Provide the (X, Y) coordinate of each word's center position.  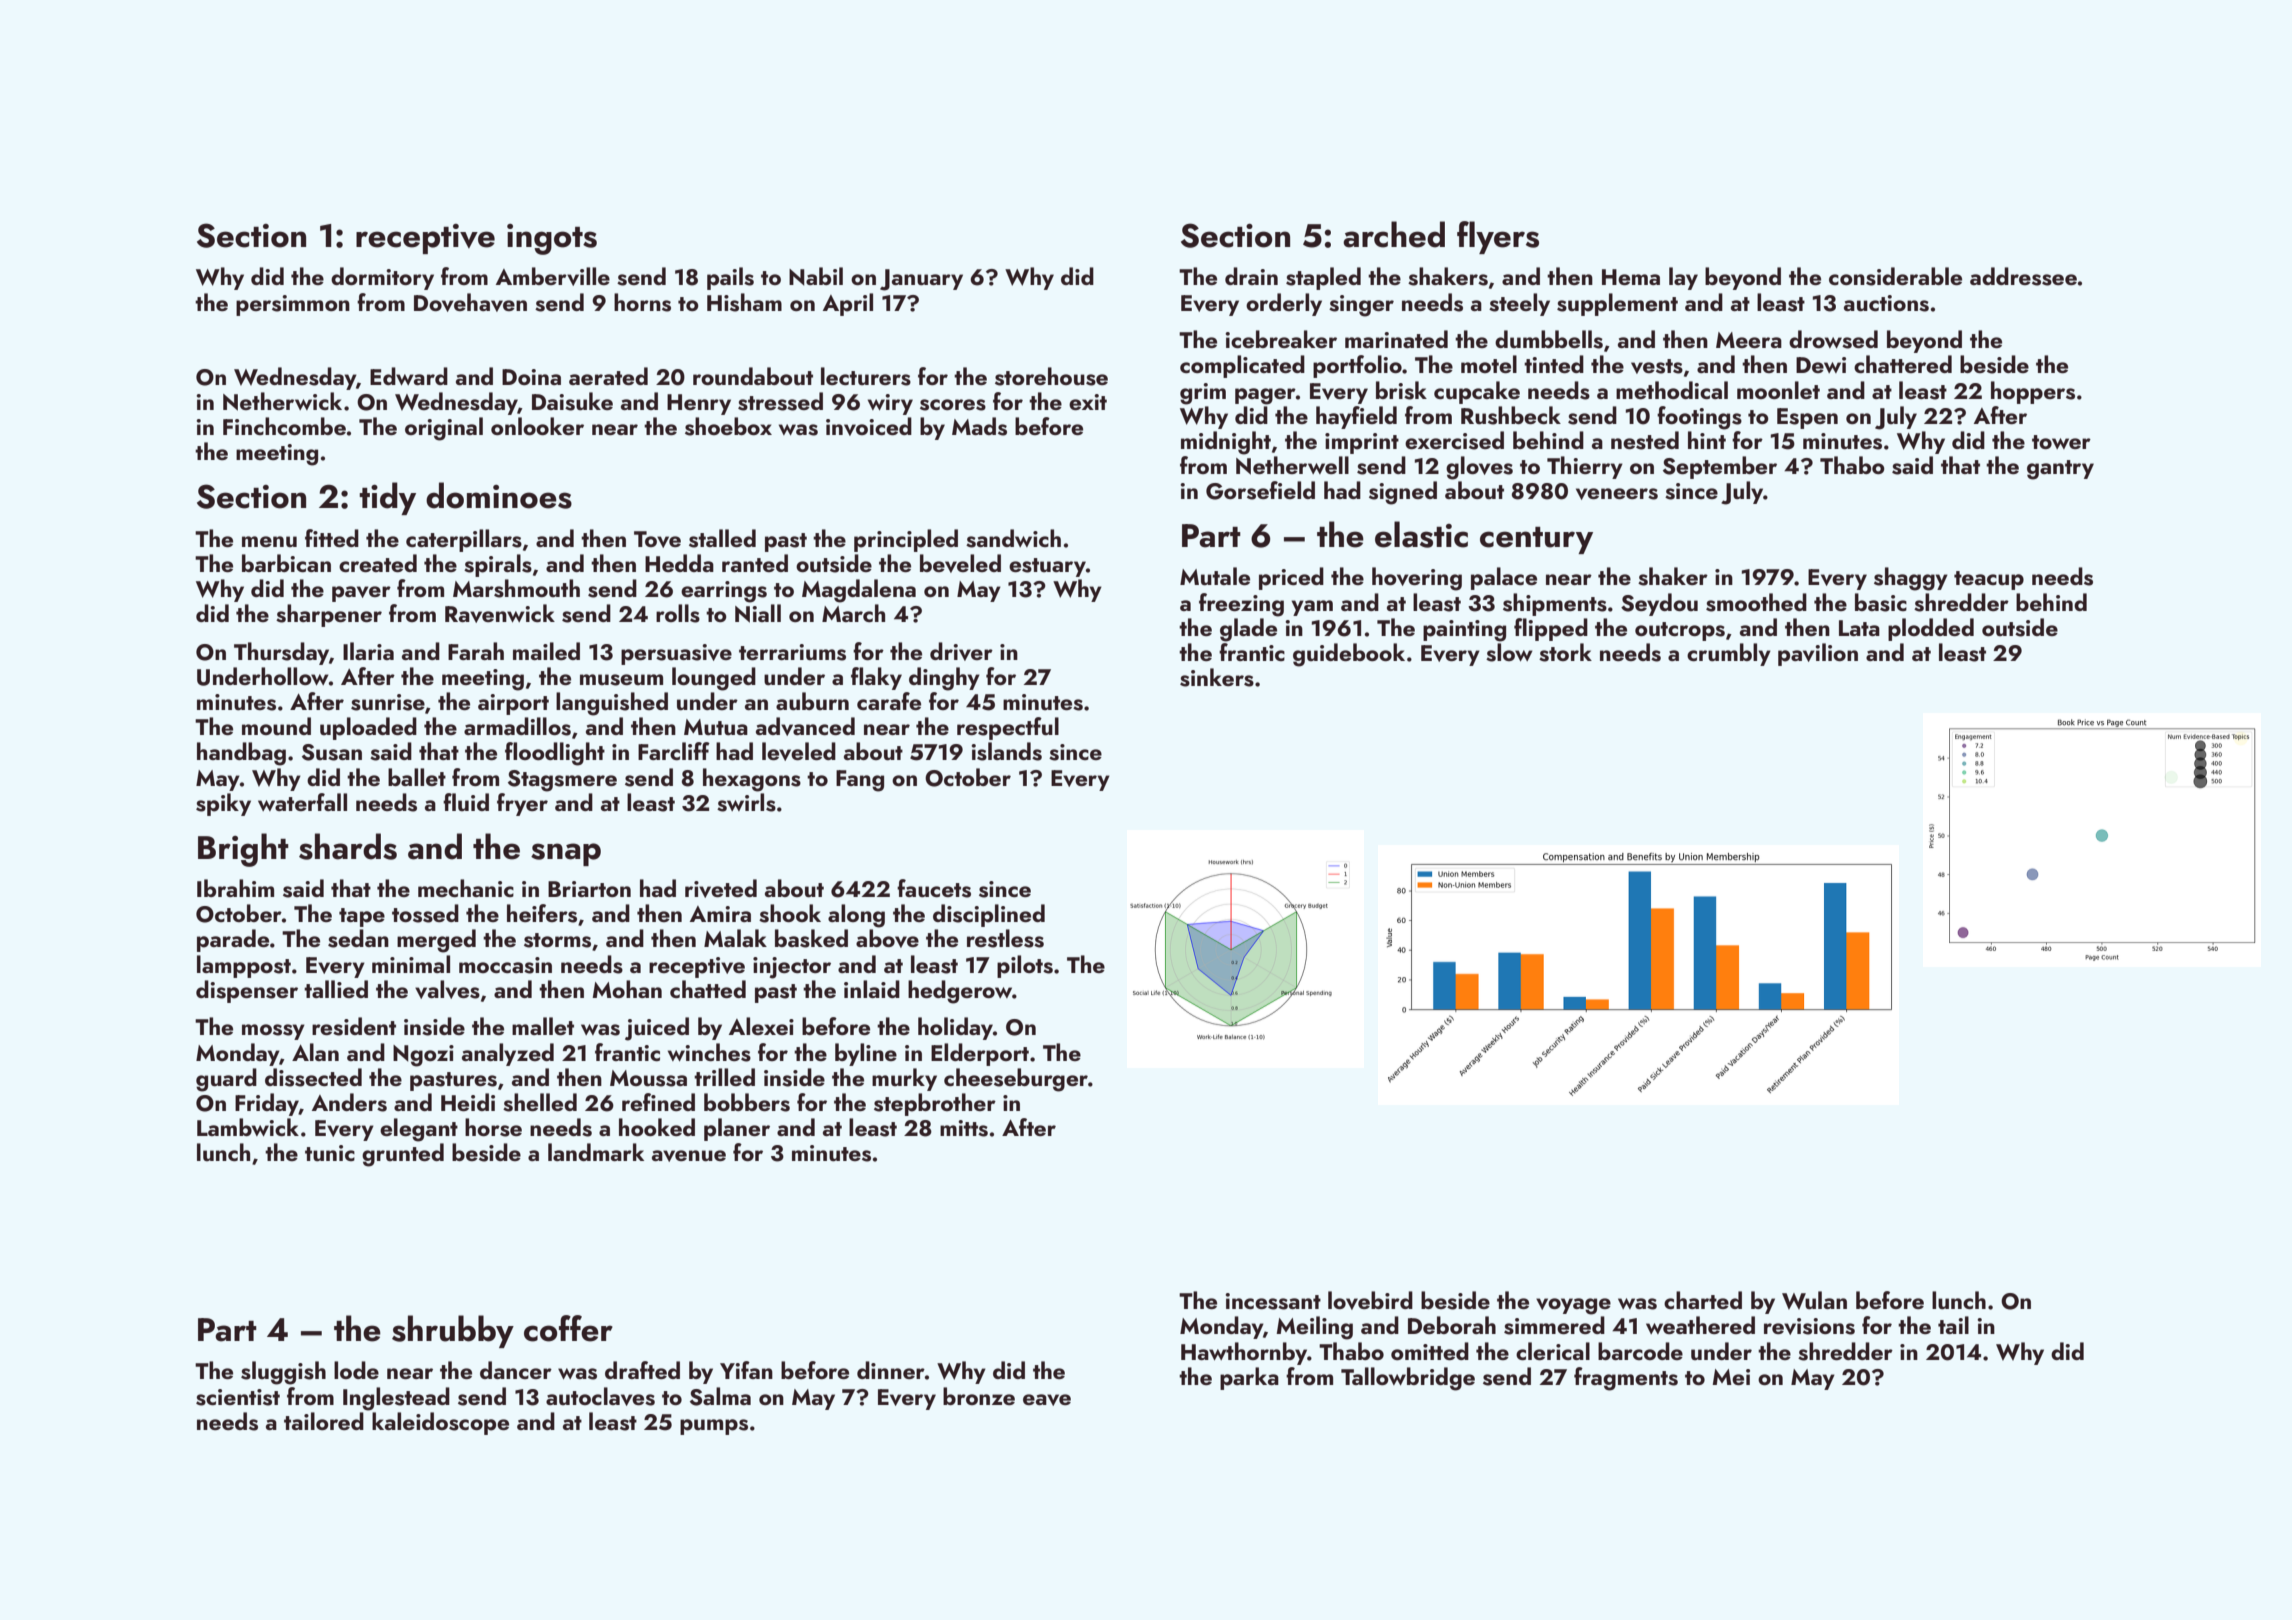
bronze (979, 1396)
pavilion (1818, 654)
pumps (714, 1427)
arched (1394, 234)
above (887, 938)
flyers (1498, 237)
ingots (552, 239)
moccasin (505, 965)
